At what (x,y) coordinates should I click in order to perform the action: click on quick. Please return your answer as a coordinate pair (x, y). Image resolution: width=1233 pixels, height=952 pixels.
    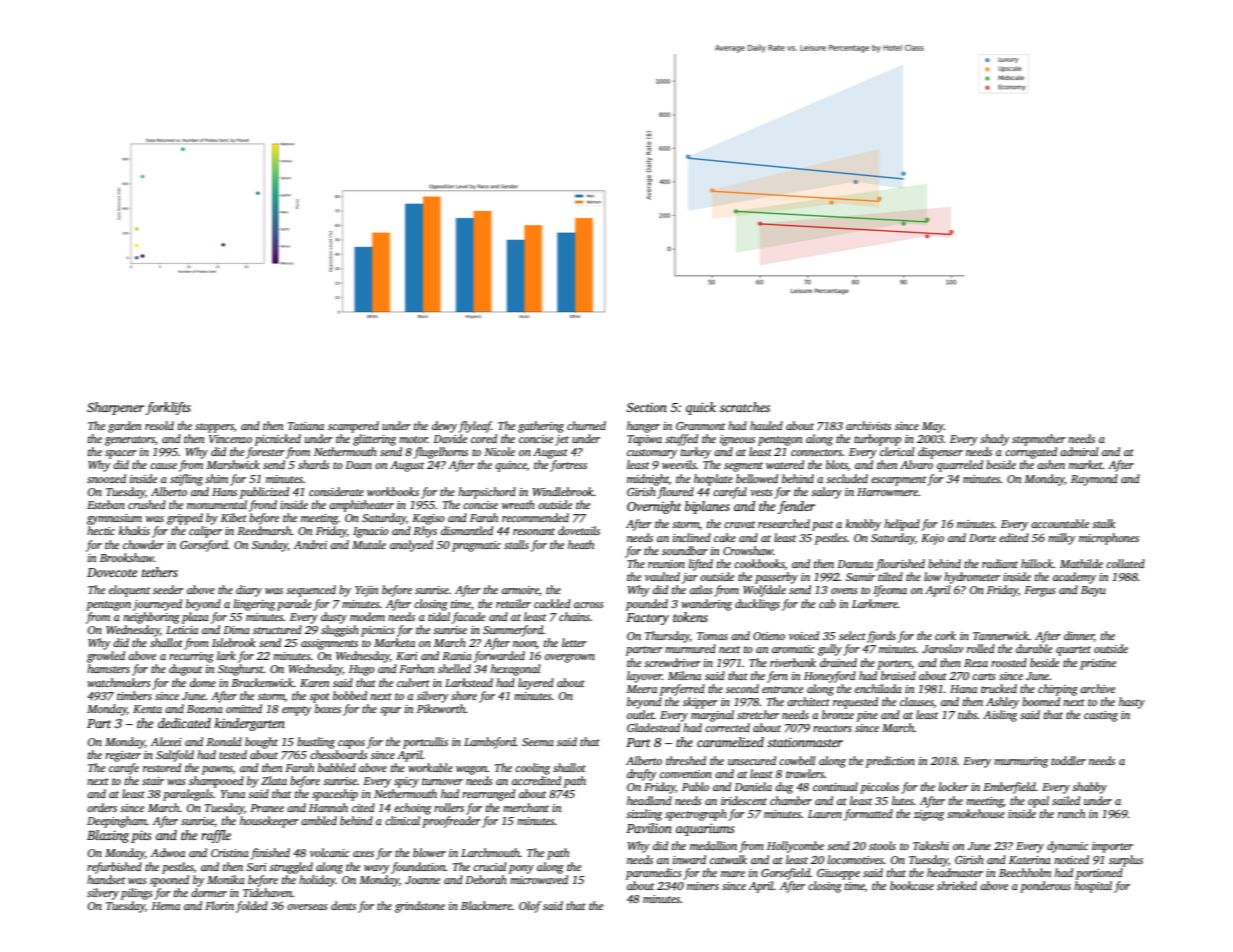
    Looking at the image, I should click on (701, 408).
